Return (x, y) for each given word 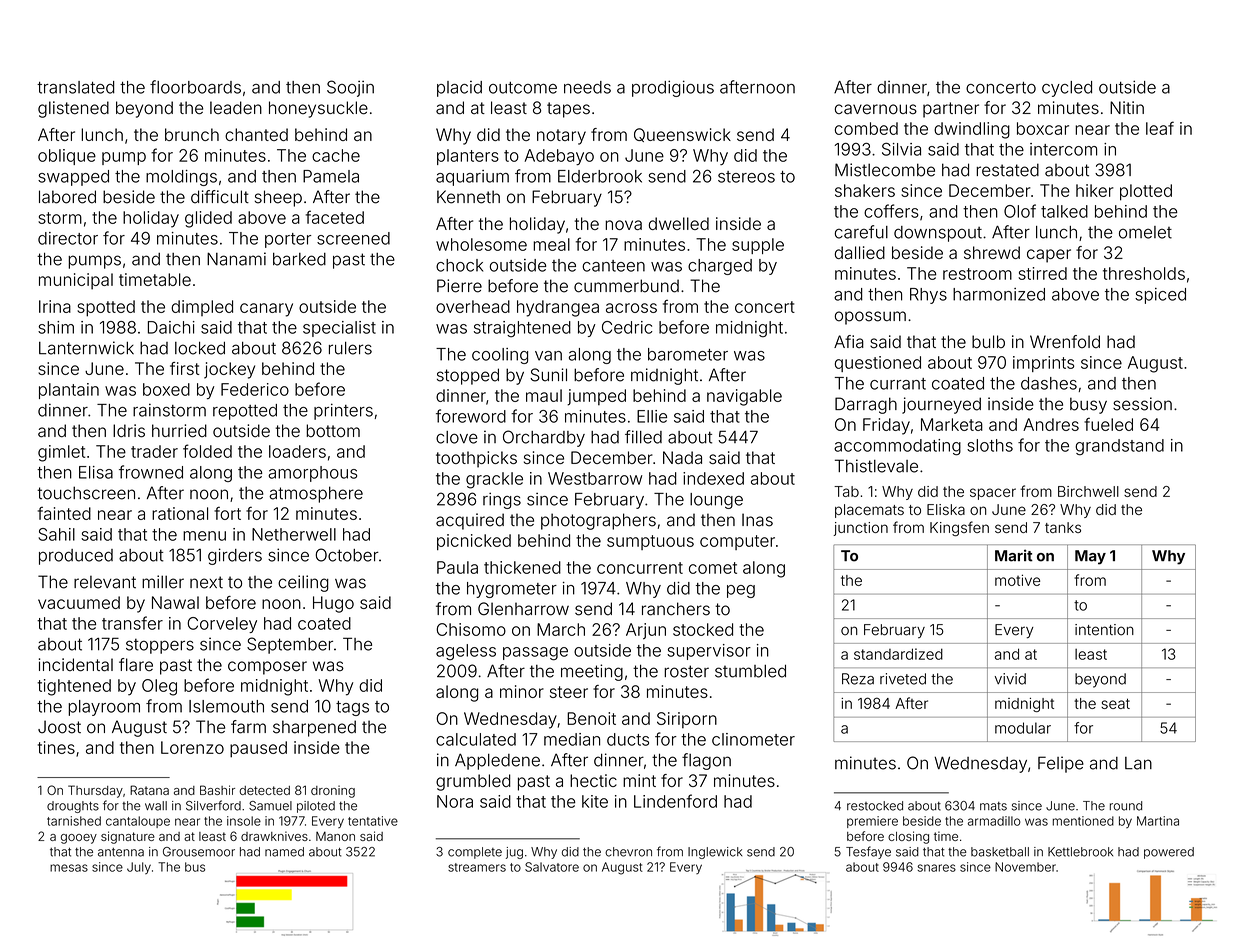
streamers (477, 867)
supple (758, 246)
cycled (1067, 89)
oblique (67, 157)
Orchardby (544, 438)
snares (937, 868)
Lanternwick (86, 348)
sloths (990, 445)
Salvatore (552, 867)
